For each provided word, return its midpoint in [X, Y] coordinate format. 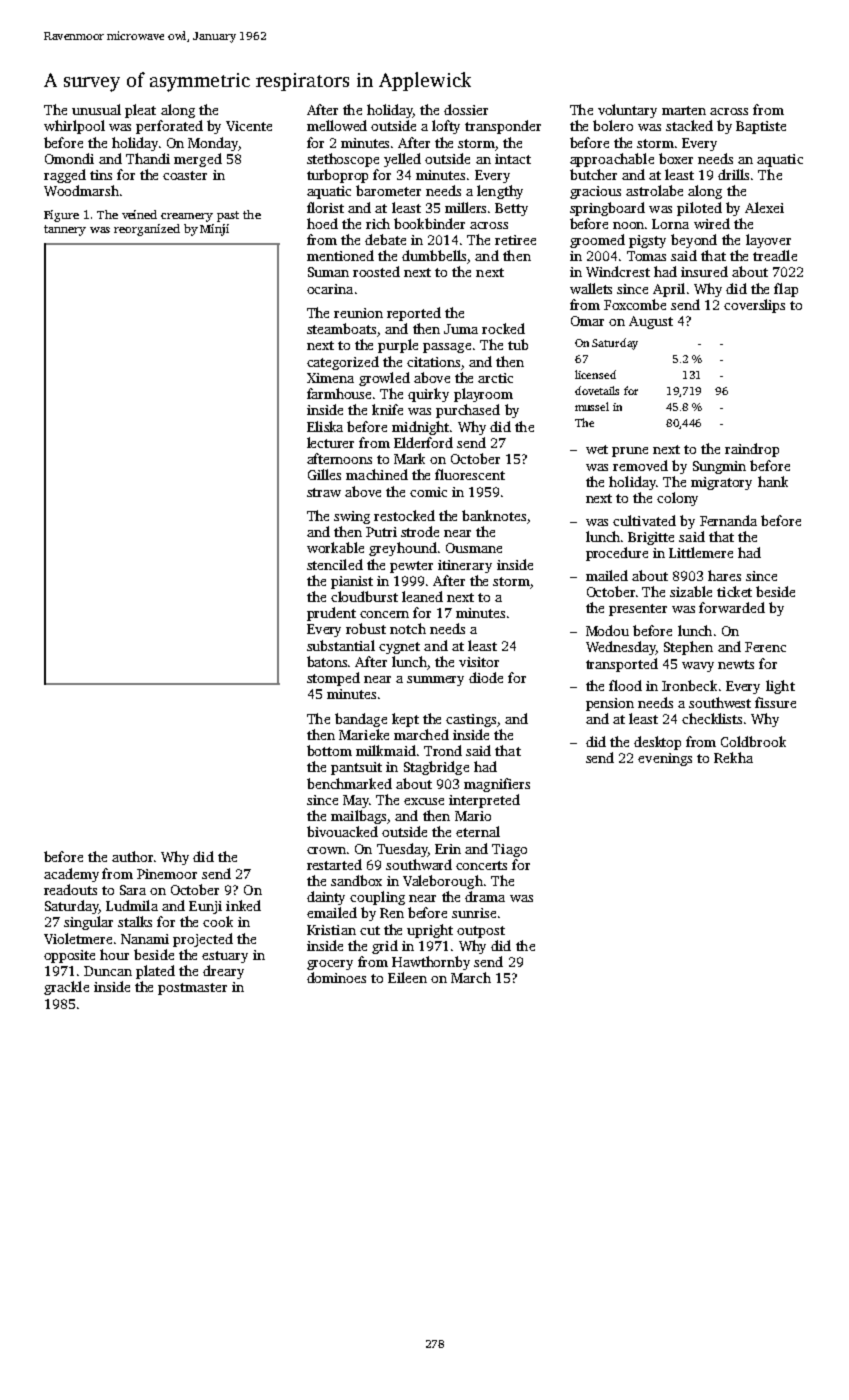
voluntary [627, 111]
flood [625, 685]
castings [471, 720]
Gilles [324, 474]
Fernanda [728, 520]
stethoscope [343, 160]
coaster [185, 175]
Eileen [407, 977]
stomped [333, 679]
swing [352, 517]
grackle [66, 988]
